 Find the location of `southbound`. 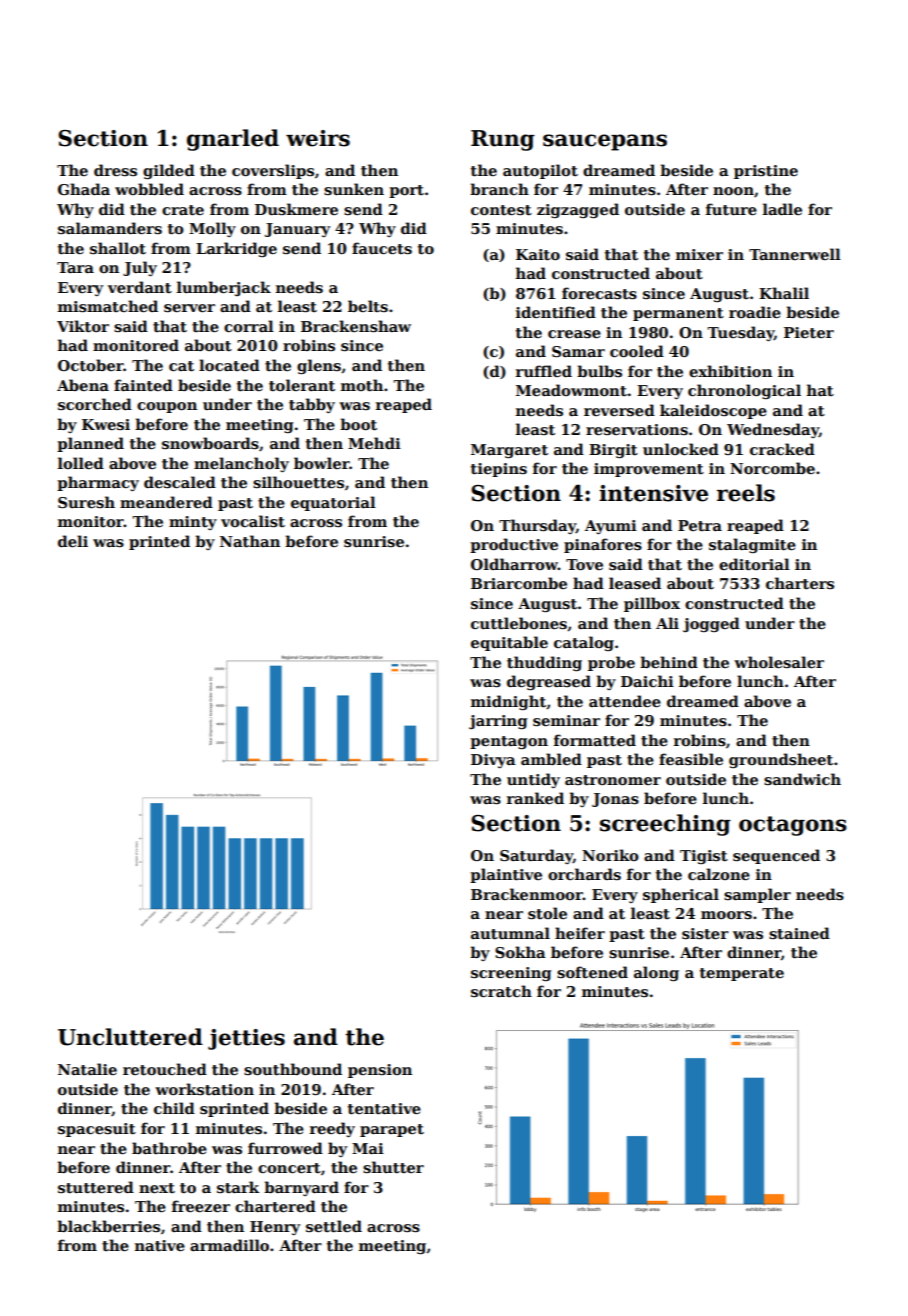

southbound is located at coordinates (293, 1069).
